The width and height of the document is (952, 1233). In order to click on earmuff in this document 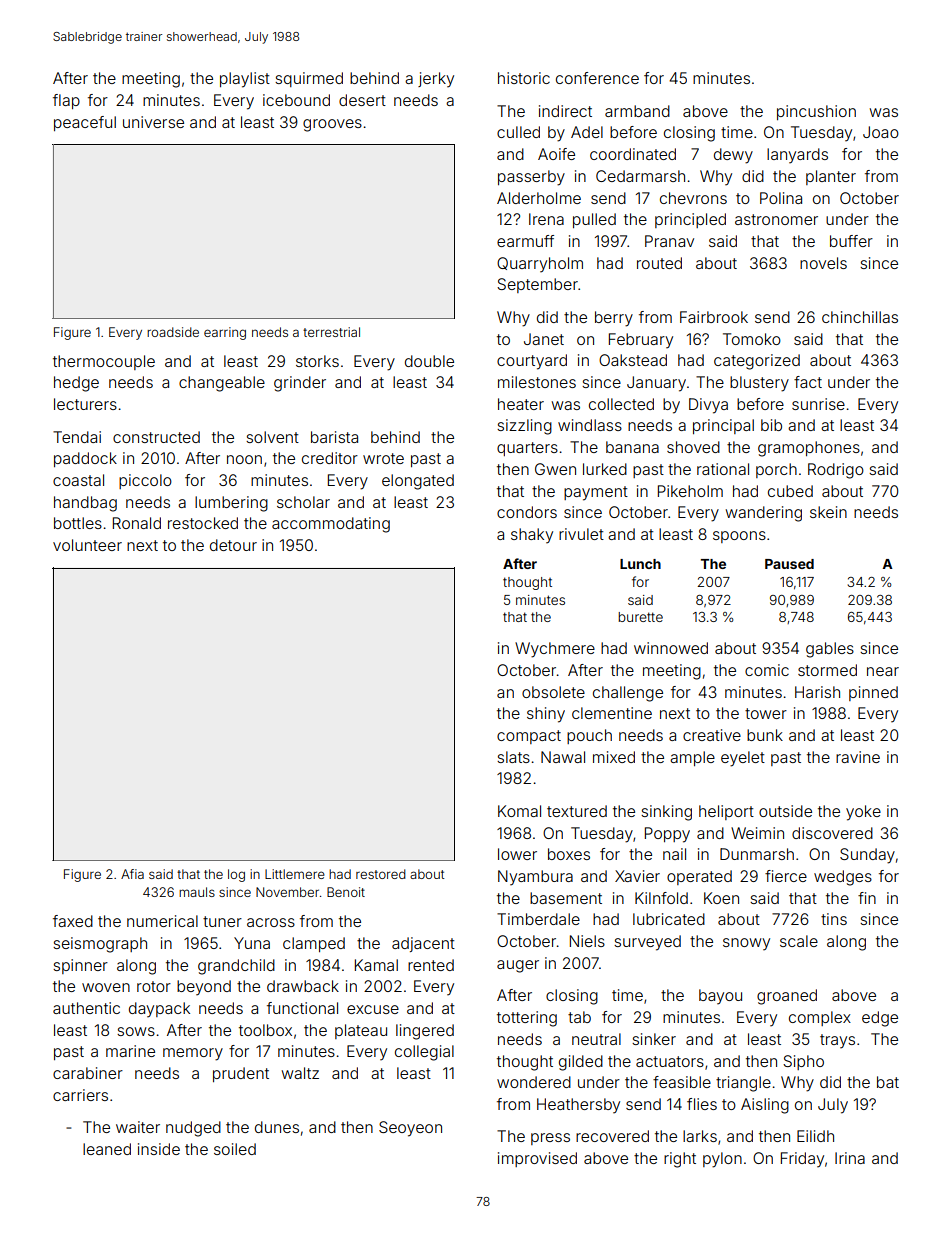, I will do `click(525, 241)`.
